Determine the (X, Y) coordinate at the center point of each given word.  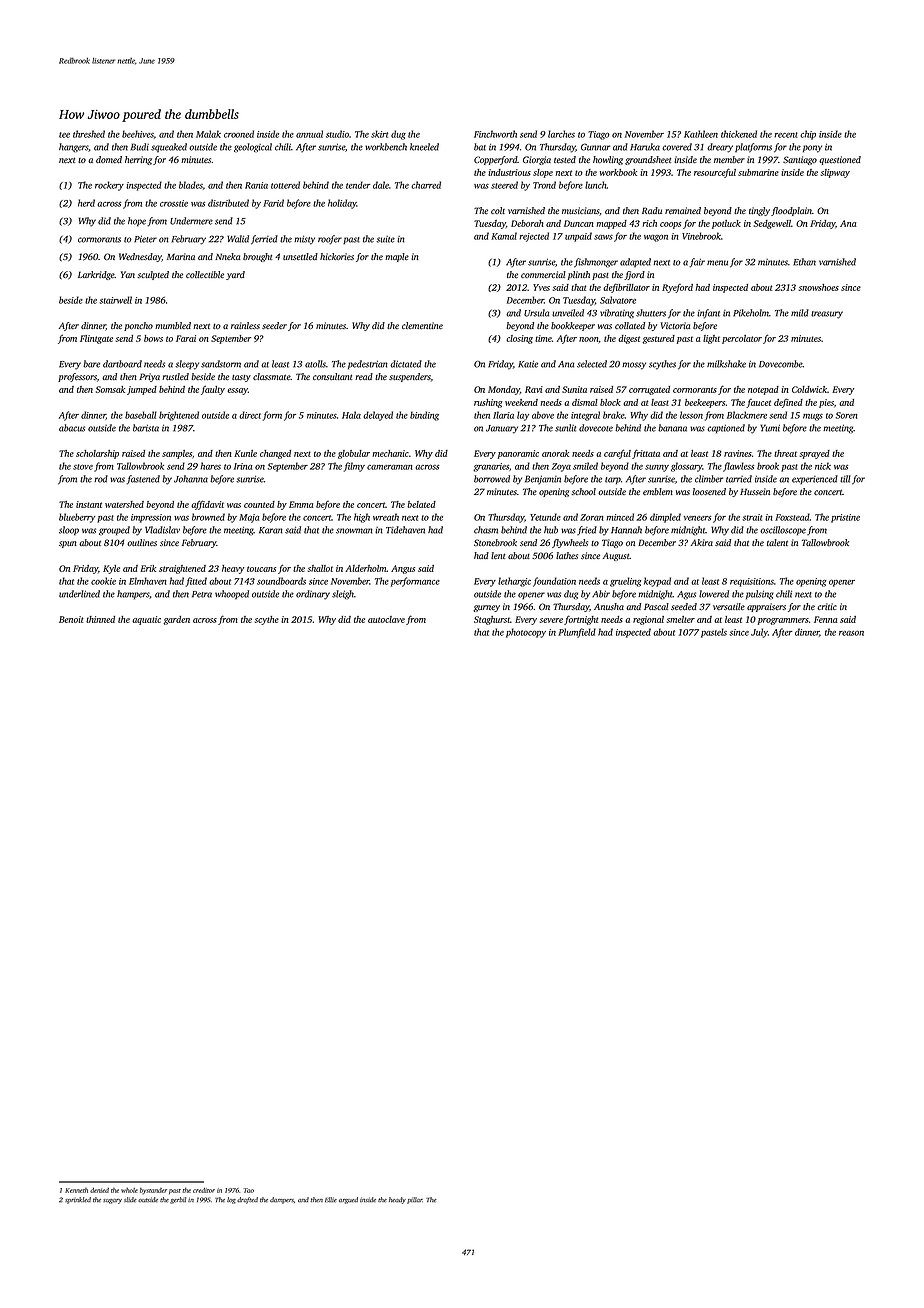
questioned (840, 160)
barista (146, 428)
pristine (845, 518)
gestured (658, 339)
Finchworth (495, 134)
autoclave (386, 619)
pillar (415, 1200)
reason (851, 633)
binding (424, 416)
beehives (138, 134)
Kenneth (76, 1190)
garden (176, 620)
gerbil (178, 1200)
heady (397, 1200)
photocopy (526, 633)
